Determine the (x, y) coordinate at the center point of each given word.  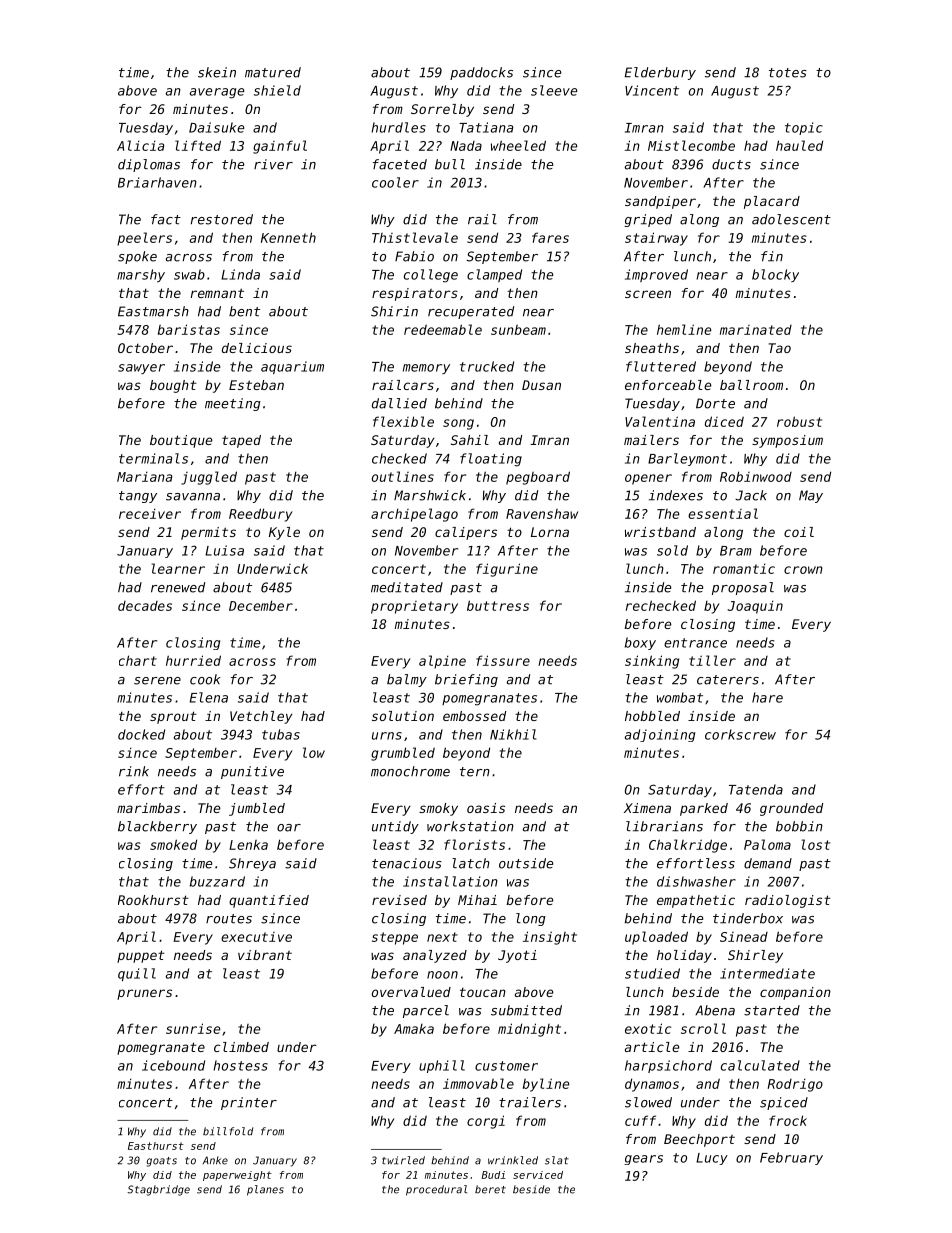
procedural (436, 1190)
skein (217, 72)
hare (767, 697)
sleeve (554, 90)
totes (788, 73)
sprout (173, 717)
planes (265, 1190)
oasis (486, 808)
